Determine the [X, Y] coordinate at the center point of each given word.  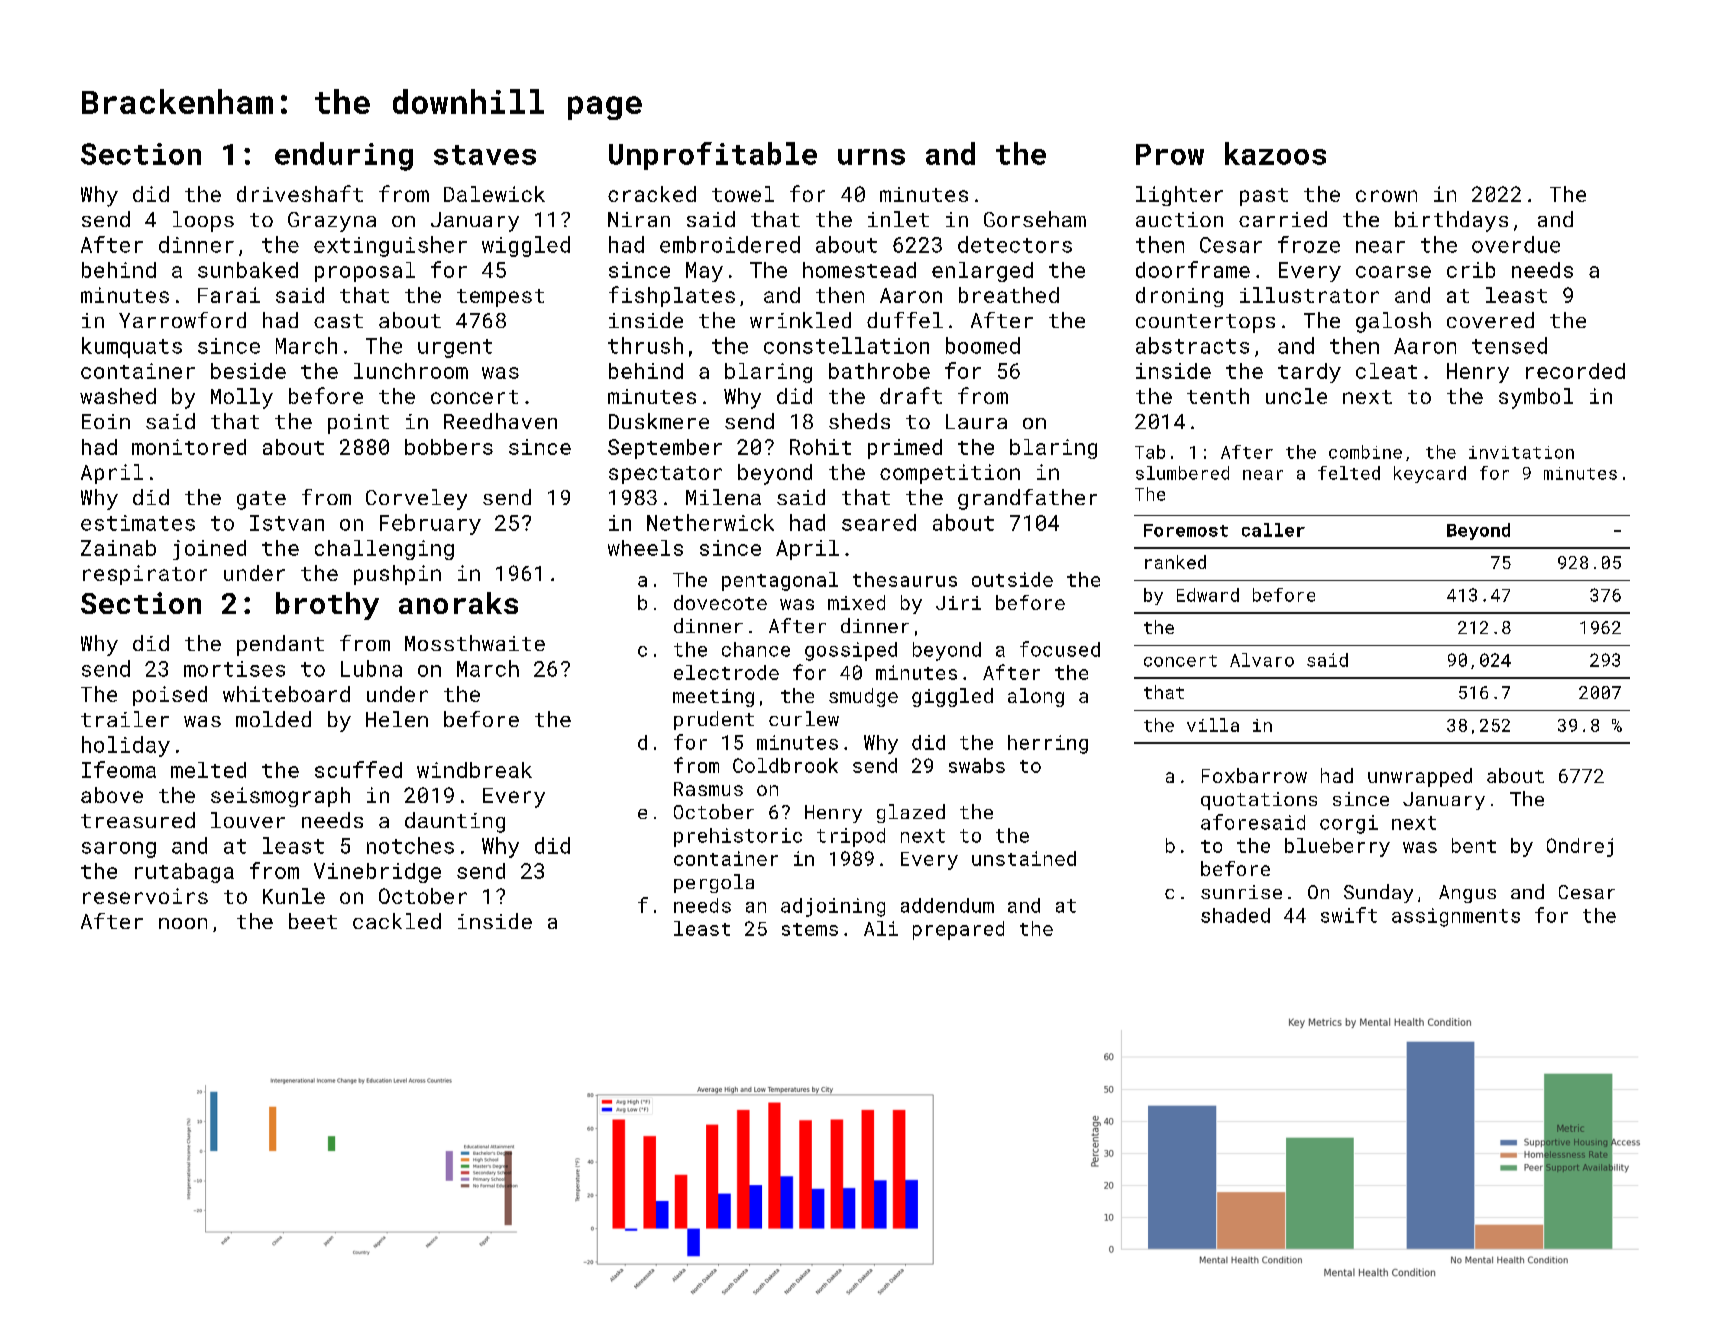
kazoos [1275, 153]
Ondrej [1580, 847]
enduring [344, 156]
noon [183, 923]
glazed [911, 813]
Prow [1170, 154]
